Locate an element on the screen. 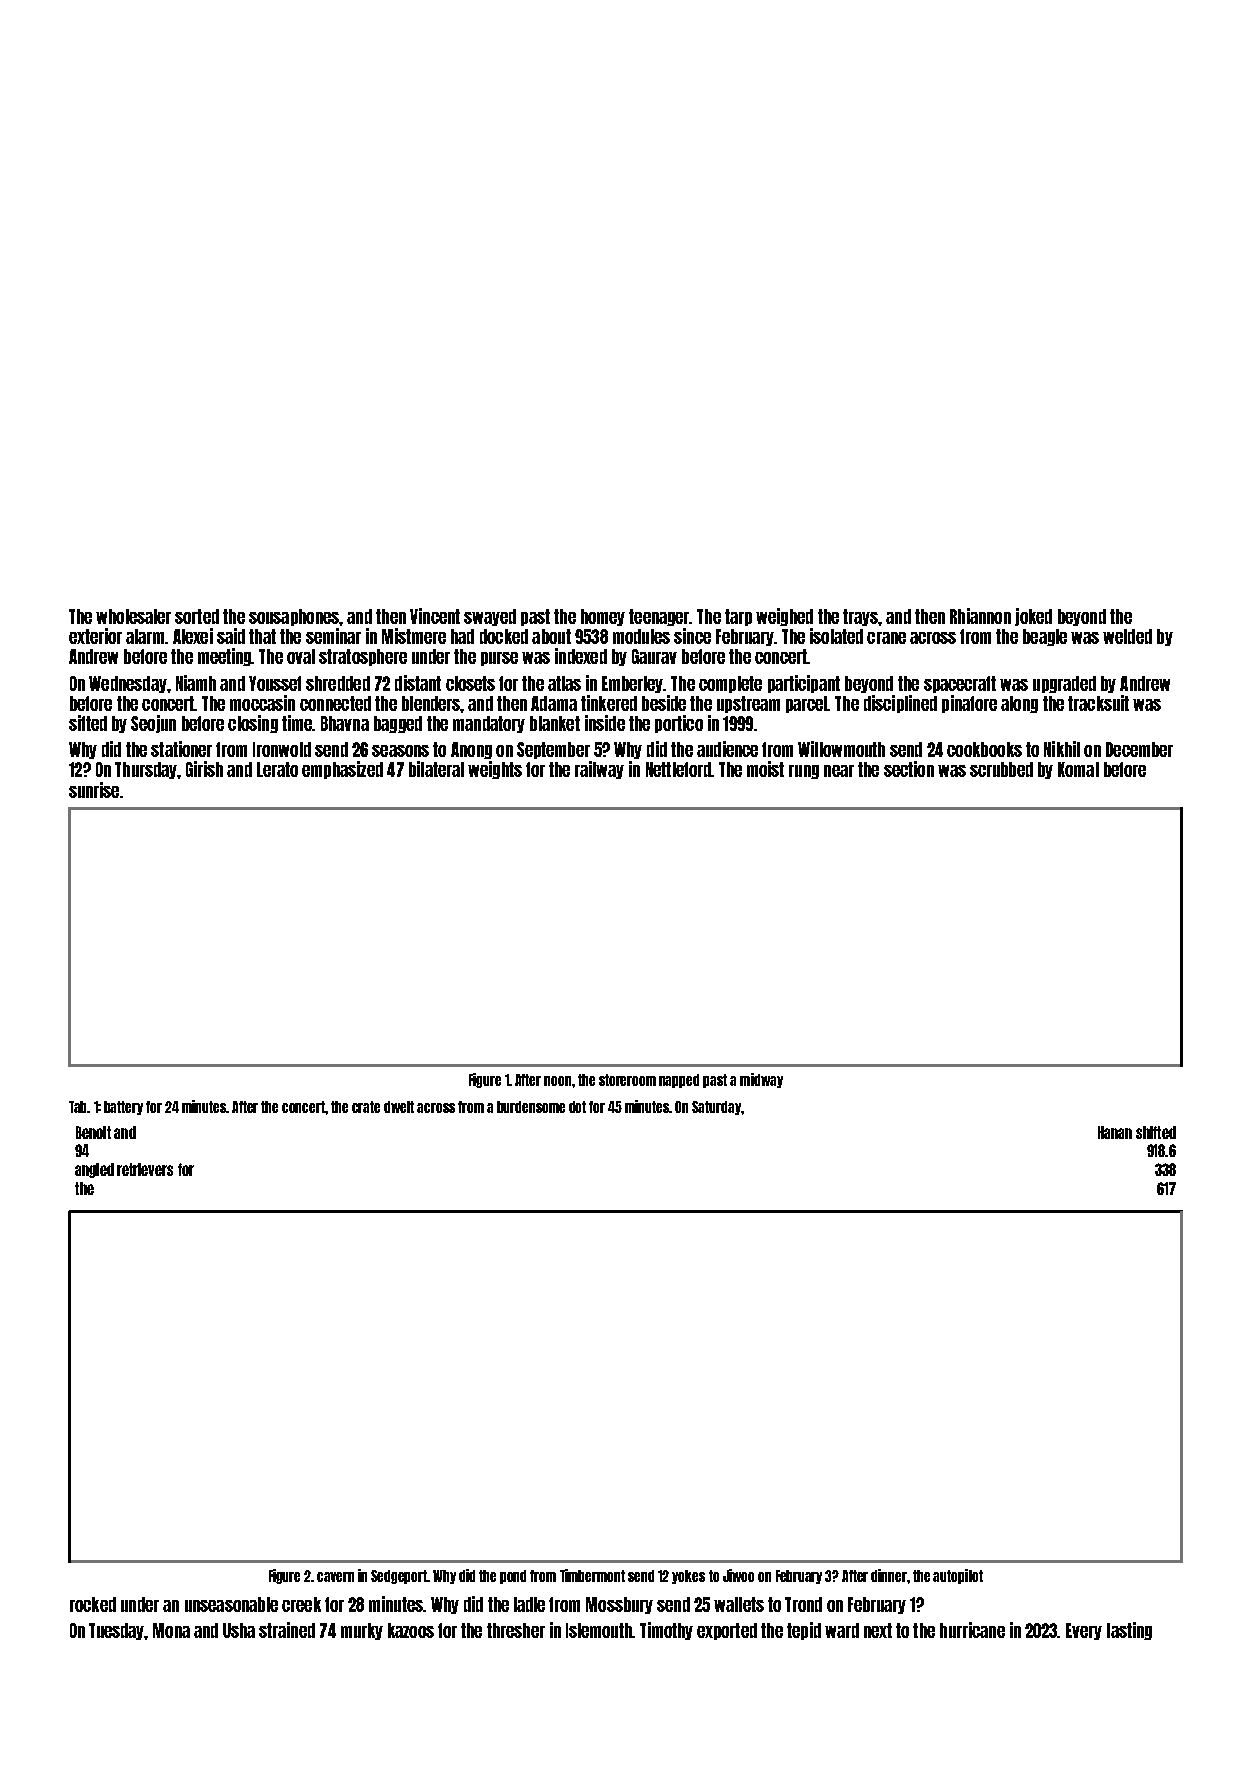  homey is located at coordinates (603, 617).
